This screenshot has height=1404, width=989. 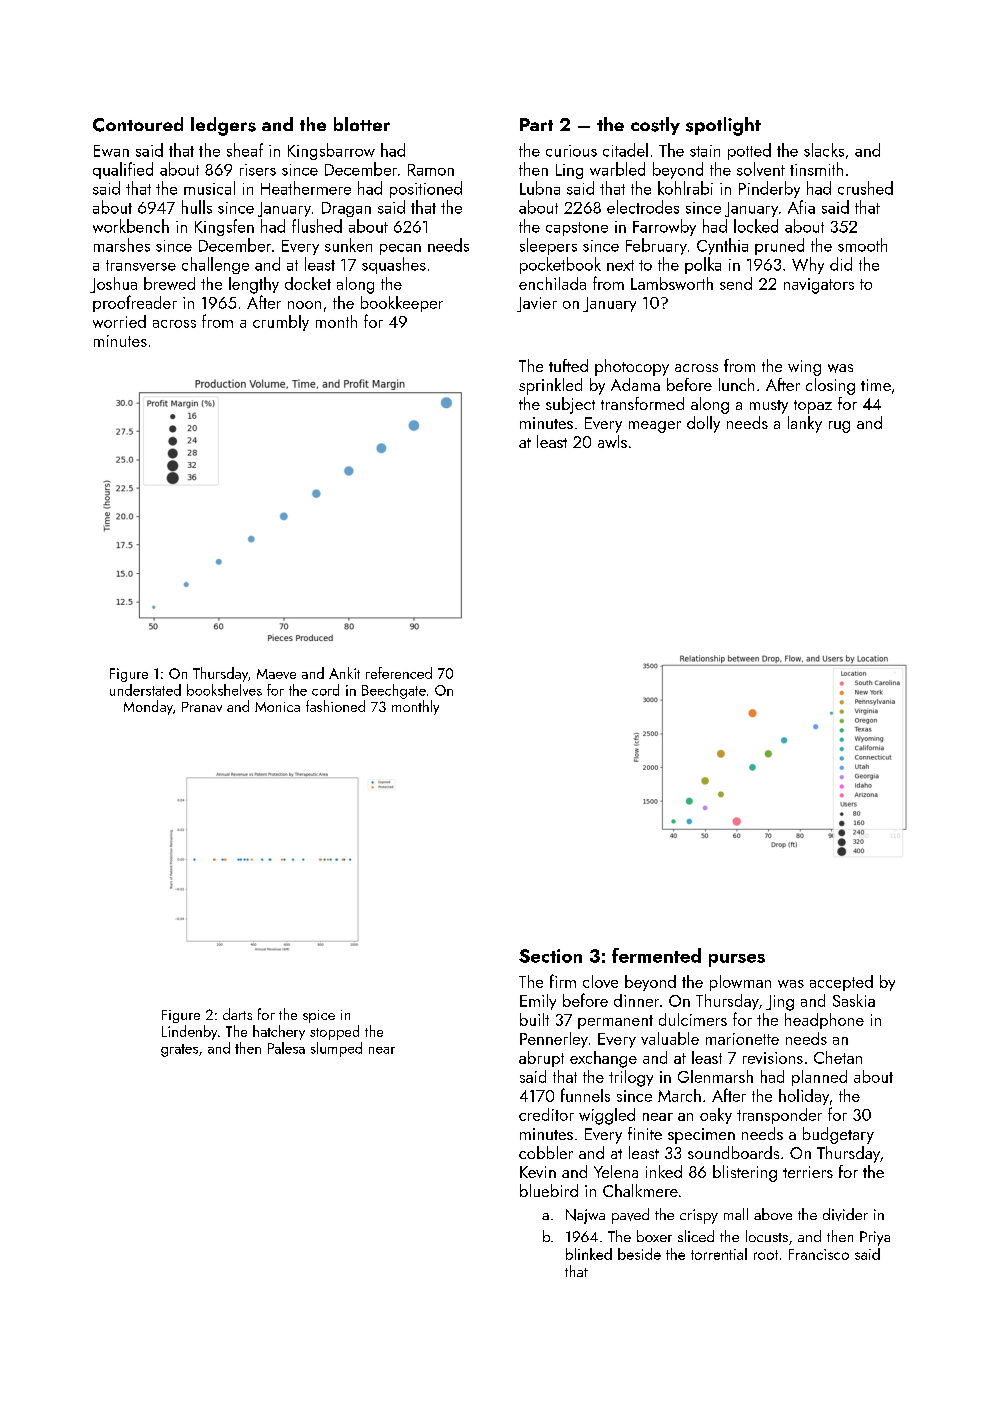 What do you see at coordinates (766, 1255) in the screenshot?
I see `root` at bounding box center [766, 1255].
